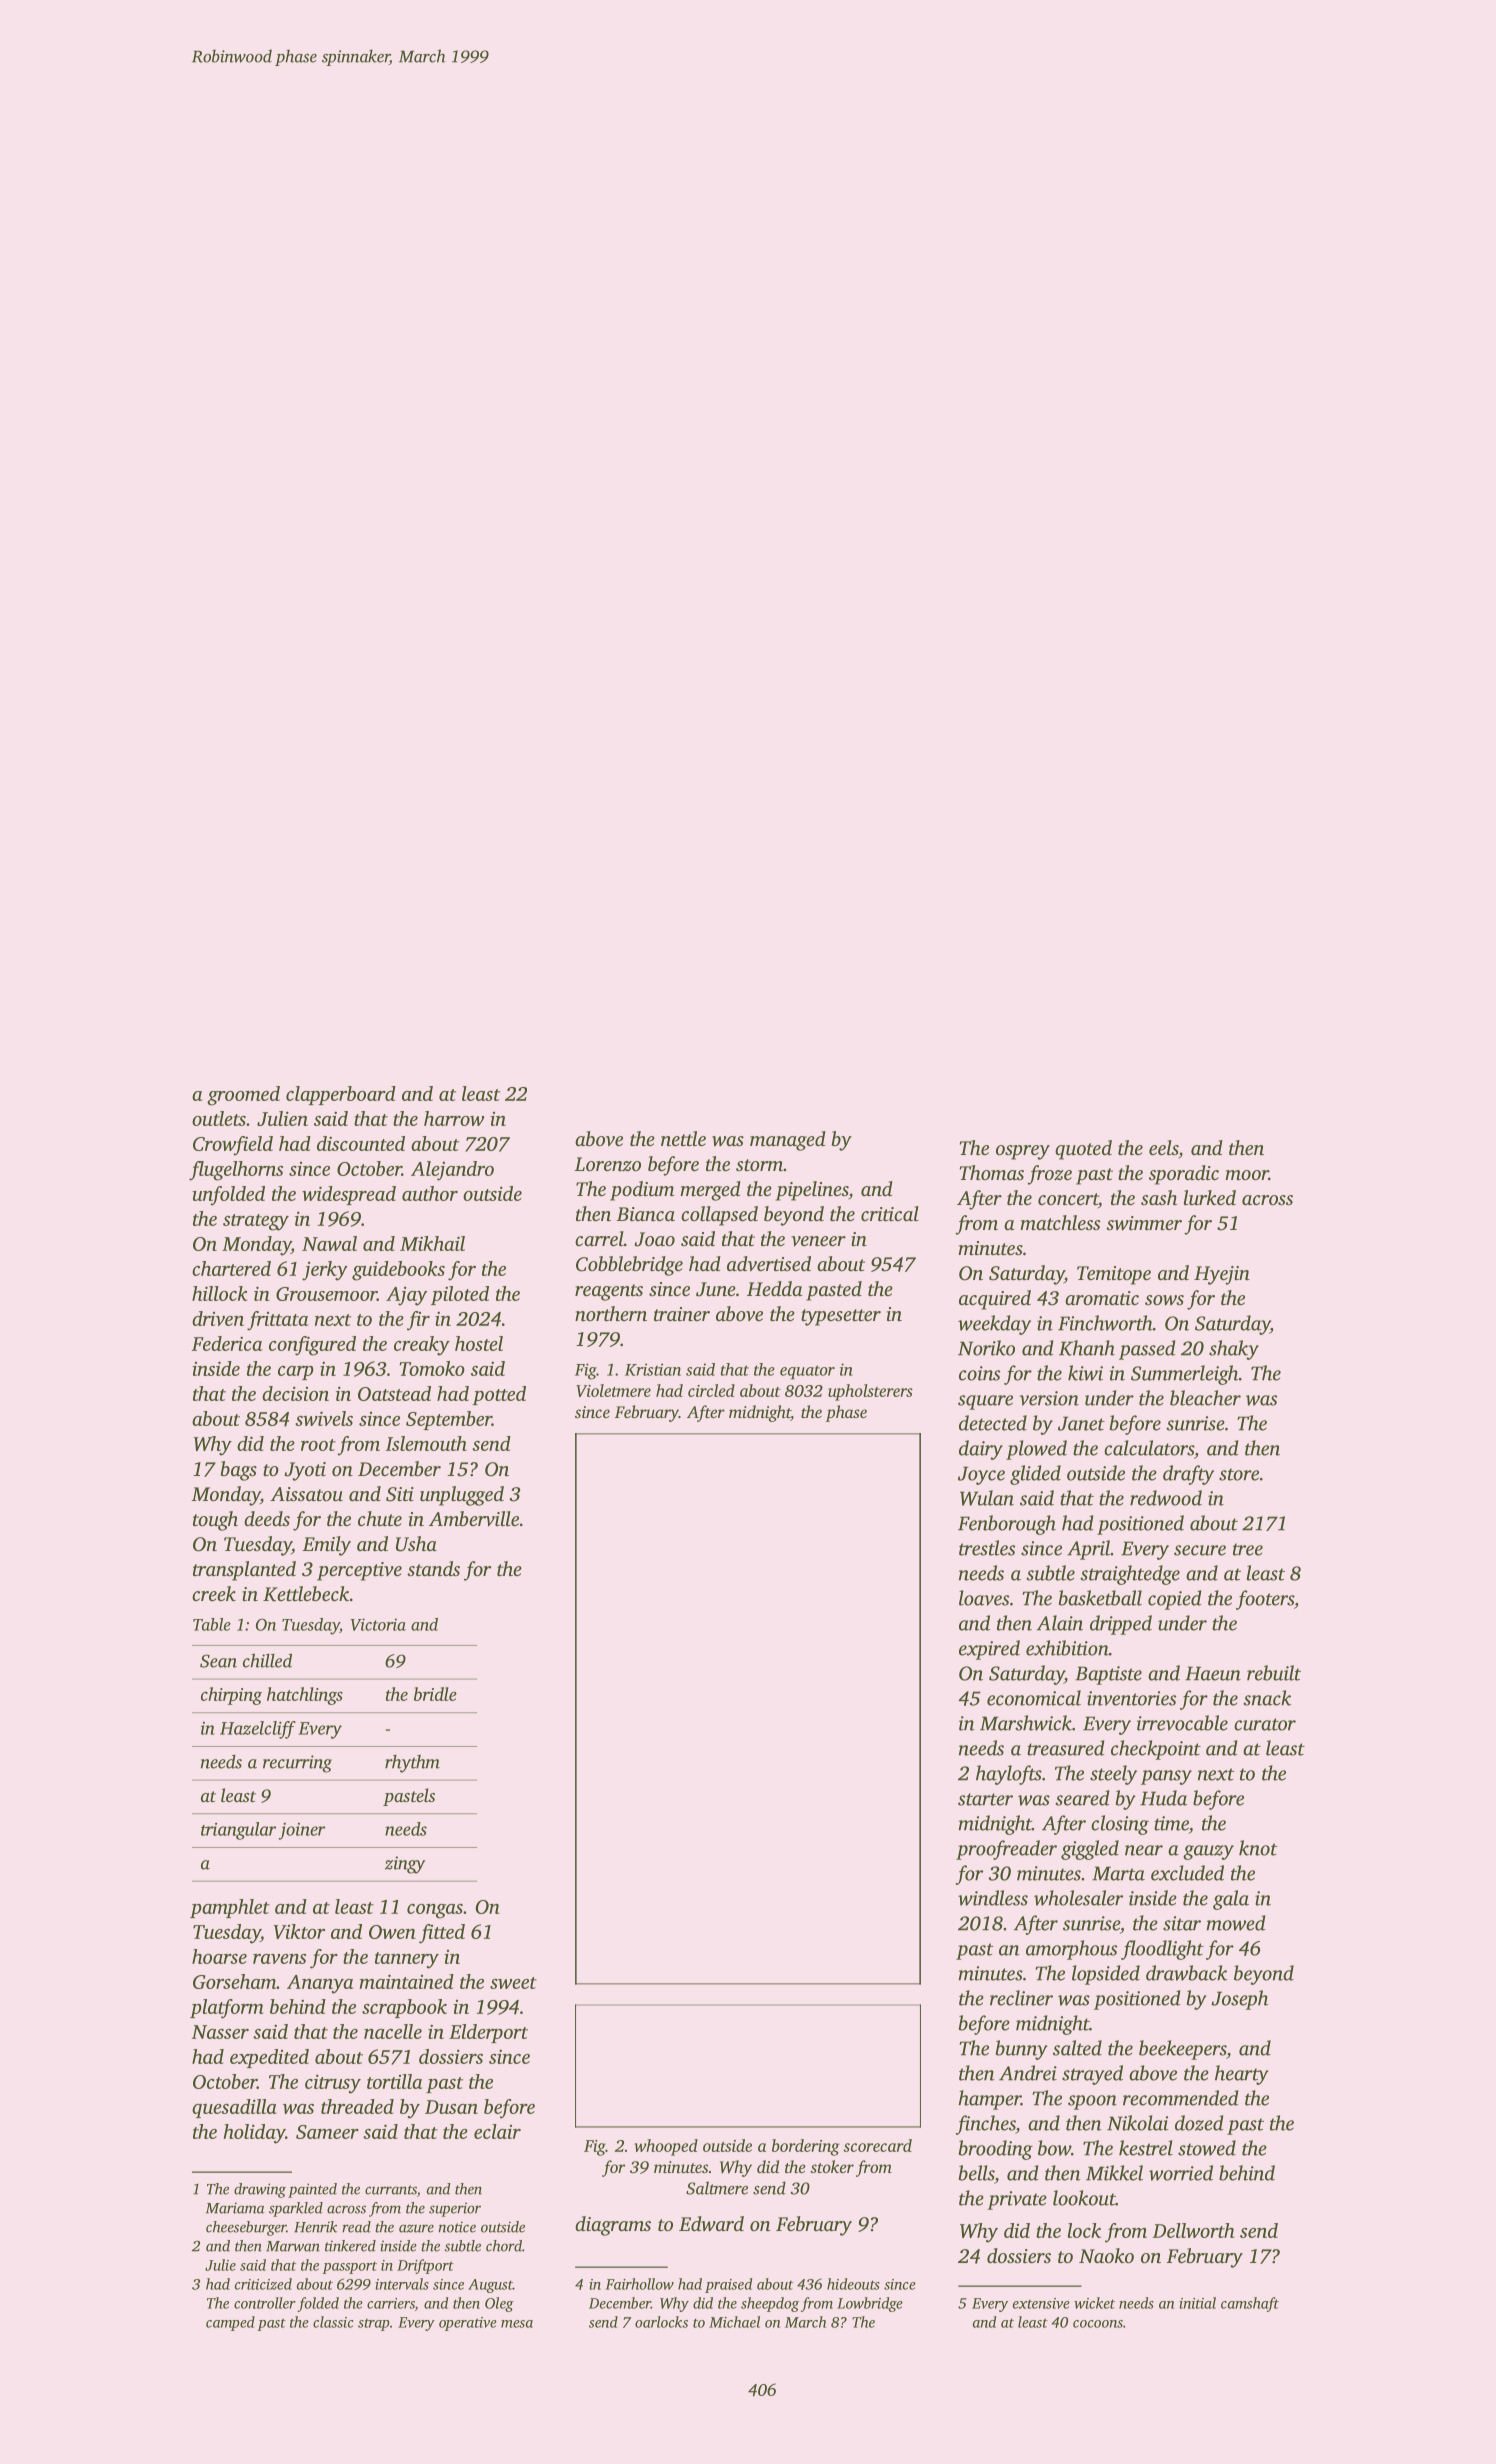  Describe the element at coordinates (235, 2208) in the screenshot. I see `Mariama` at that location.
